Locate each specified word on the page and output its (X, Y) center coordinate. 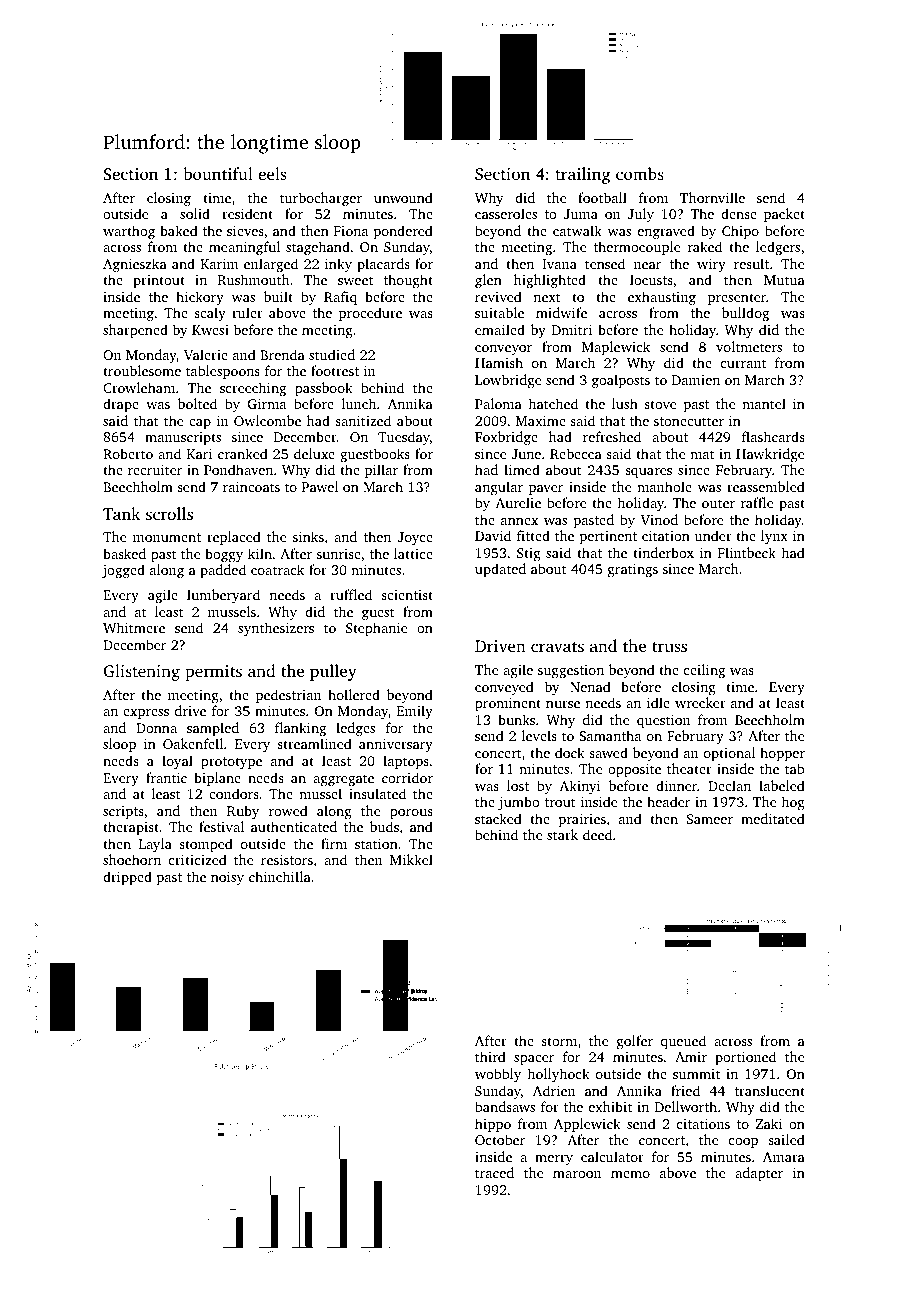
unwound (403, 197)
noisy (227, 878)
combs (640, 173)
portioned (745, 1058)
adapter (759, 1174)
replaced (234, 538)
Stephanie (376, 629)
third (490, 1056)
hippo (493, 1125)
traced (494, 1172)
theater (689, 768)
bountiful (218, 173)
